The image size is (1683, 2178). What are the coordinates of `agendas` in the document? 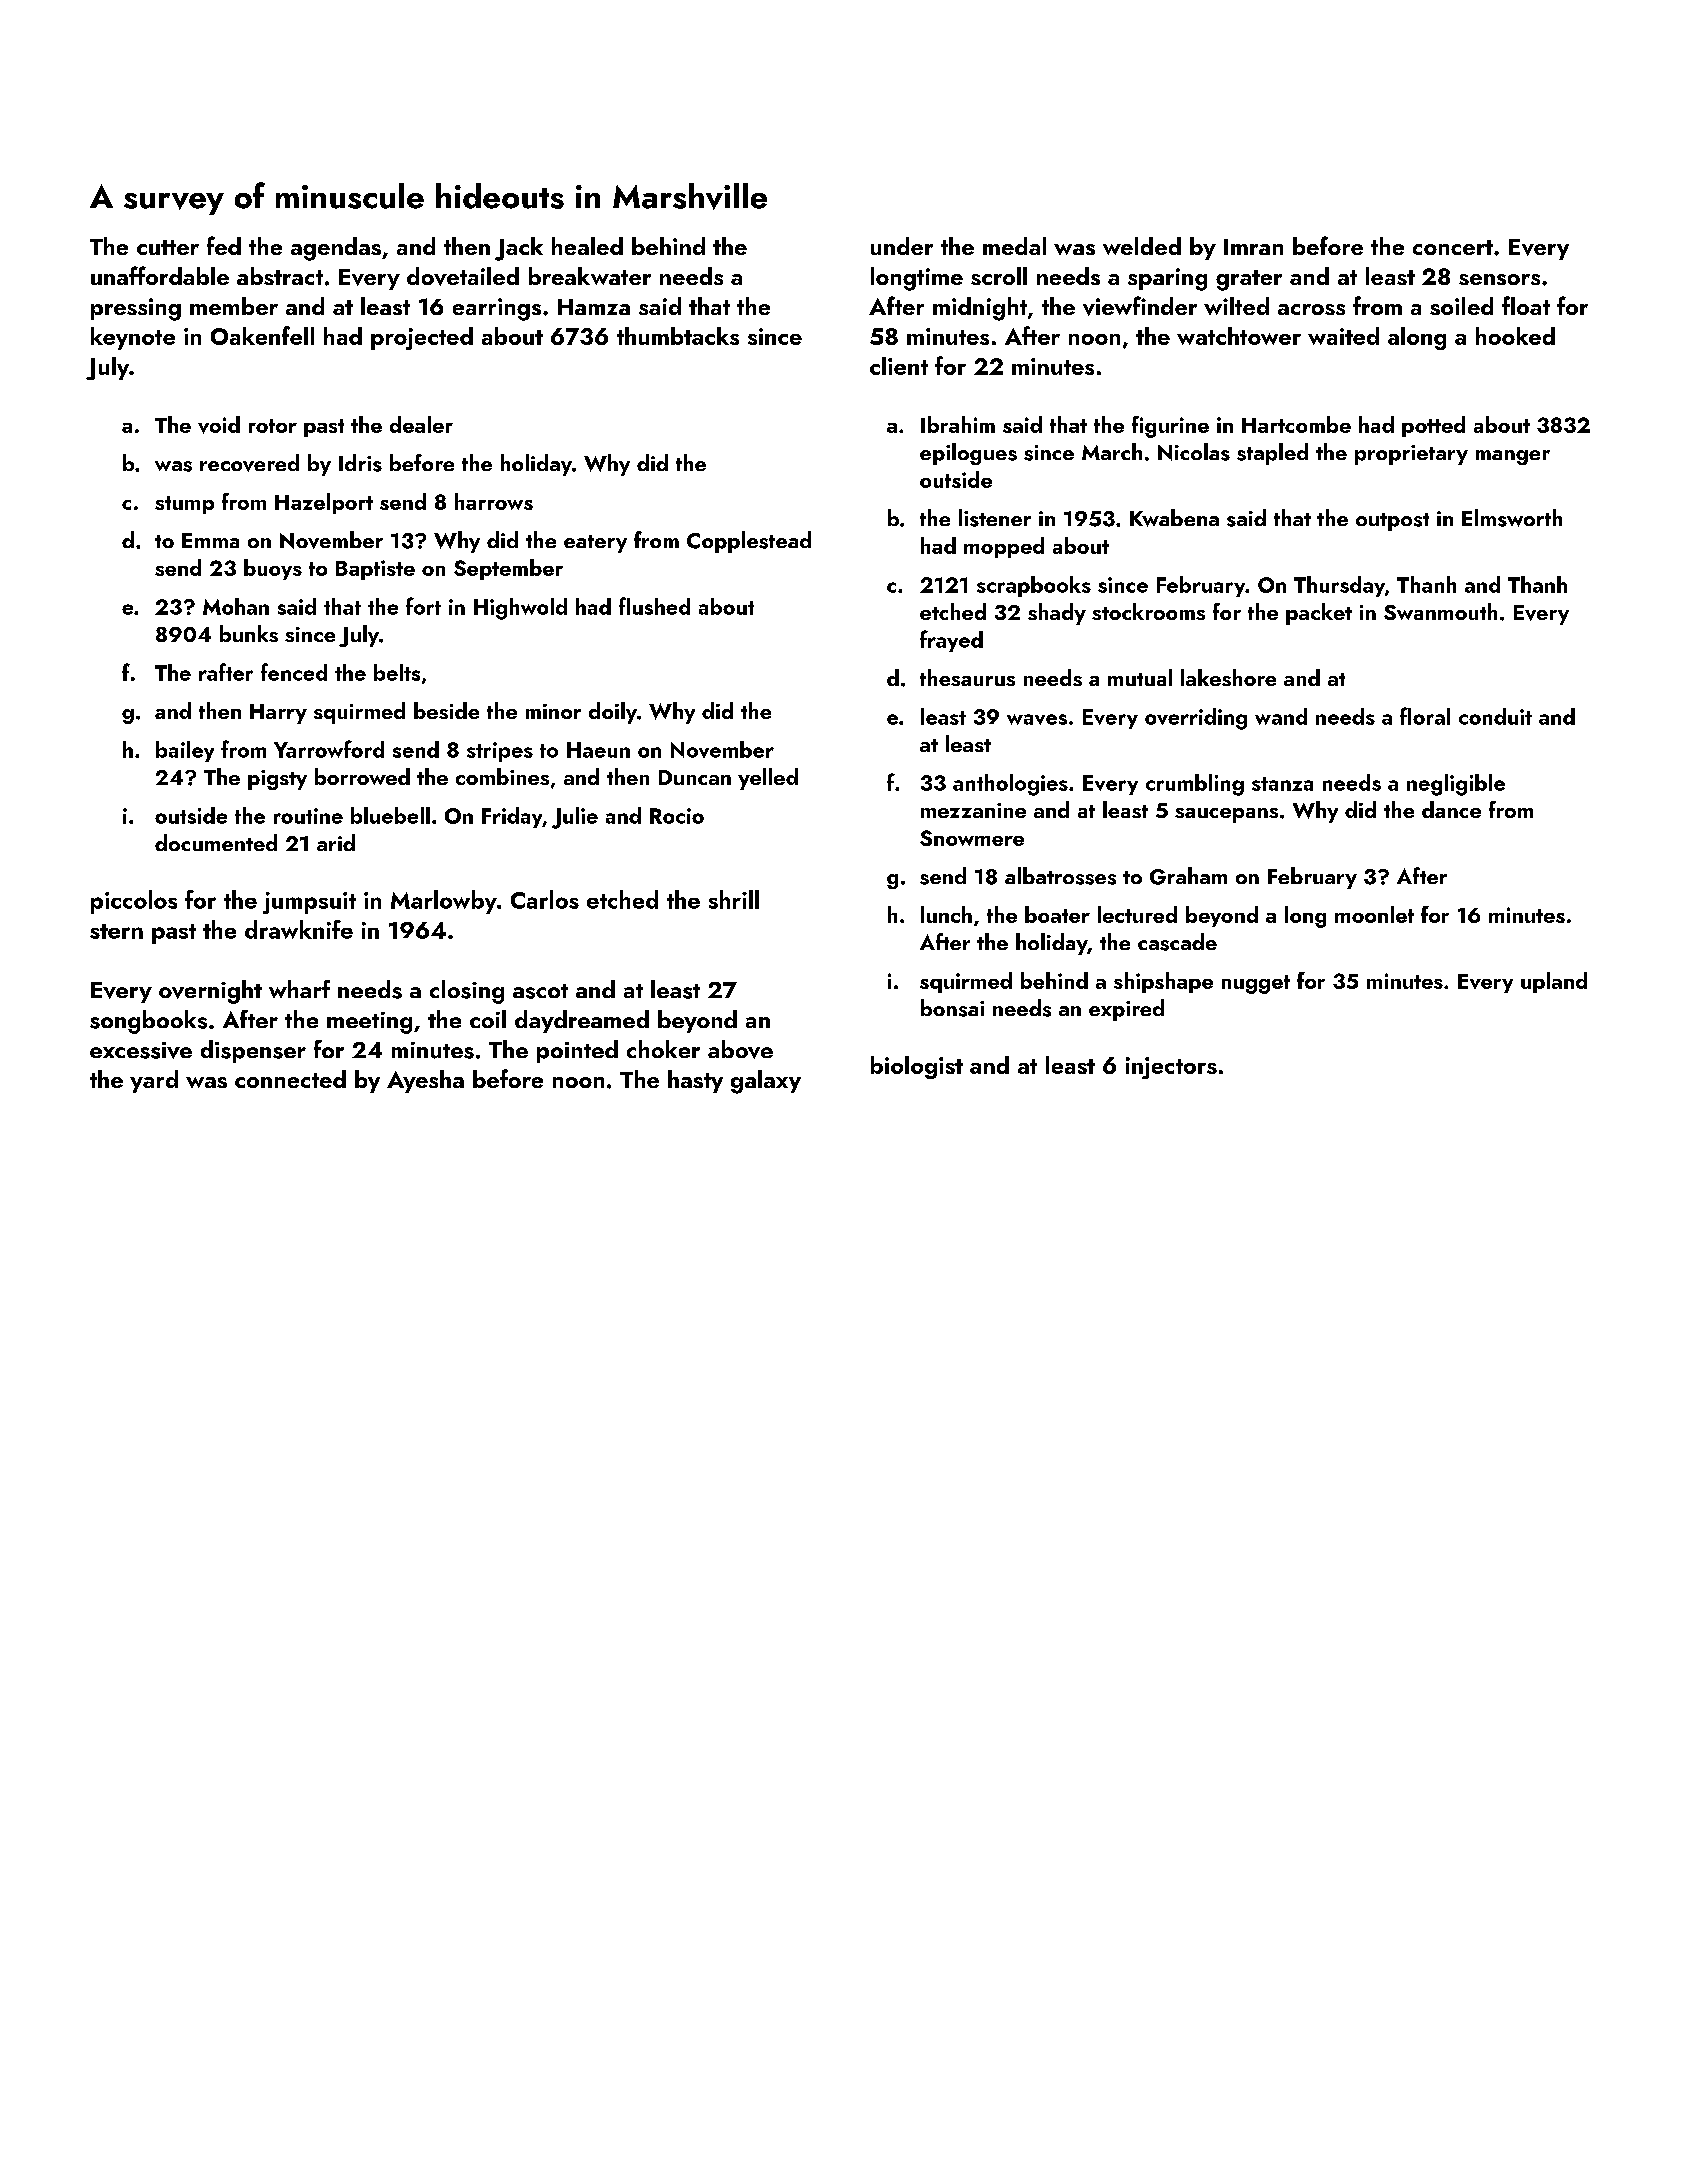 It's located at (336, 249).
